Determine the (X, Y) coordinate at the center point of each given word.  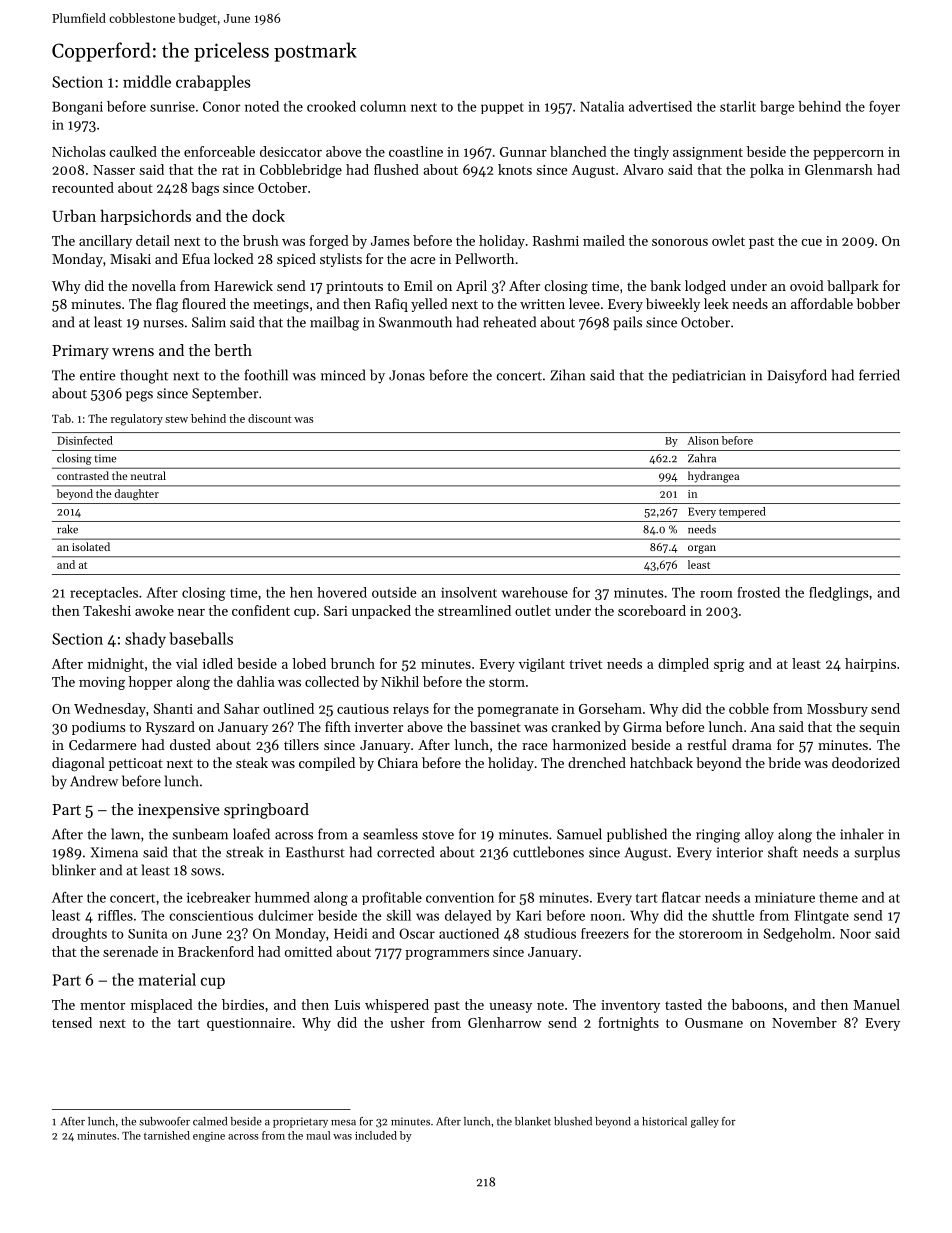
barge (777, 108)
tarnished (167, 1135)
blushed (573, 1121)
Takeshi (107, 610)
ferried (879, 375)
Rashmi (556, 240)
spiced (296, 260)
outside (394, 592)
